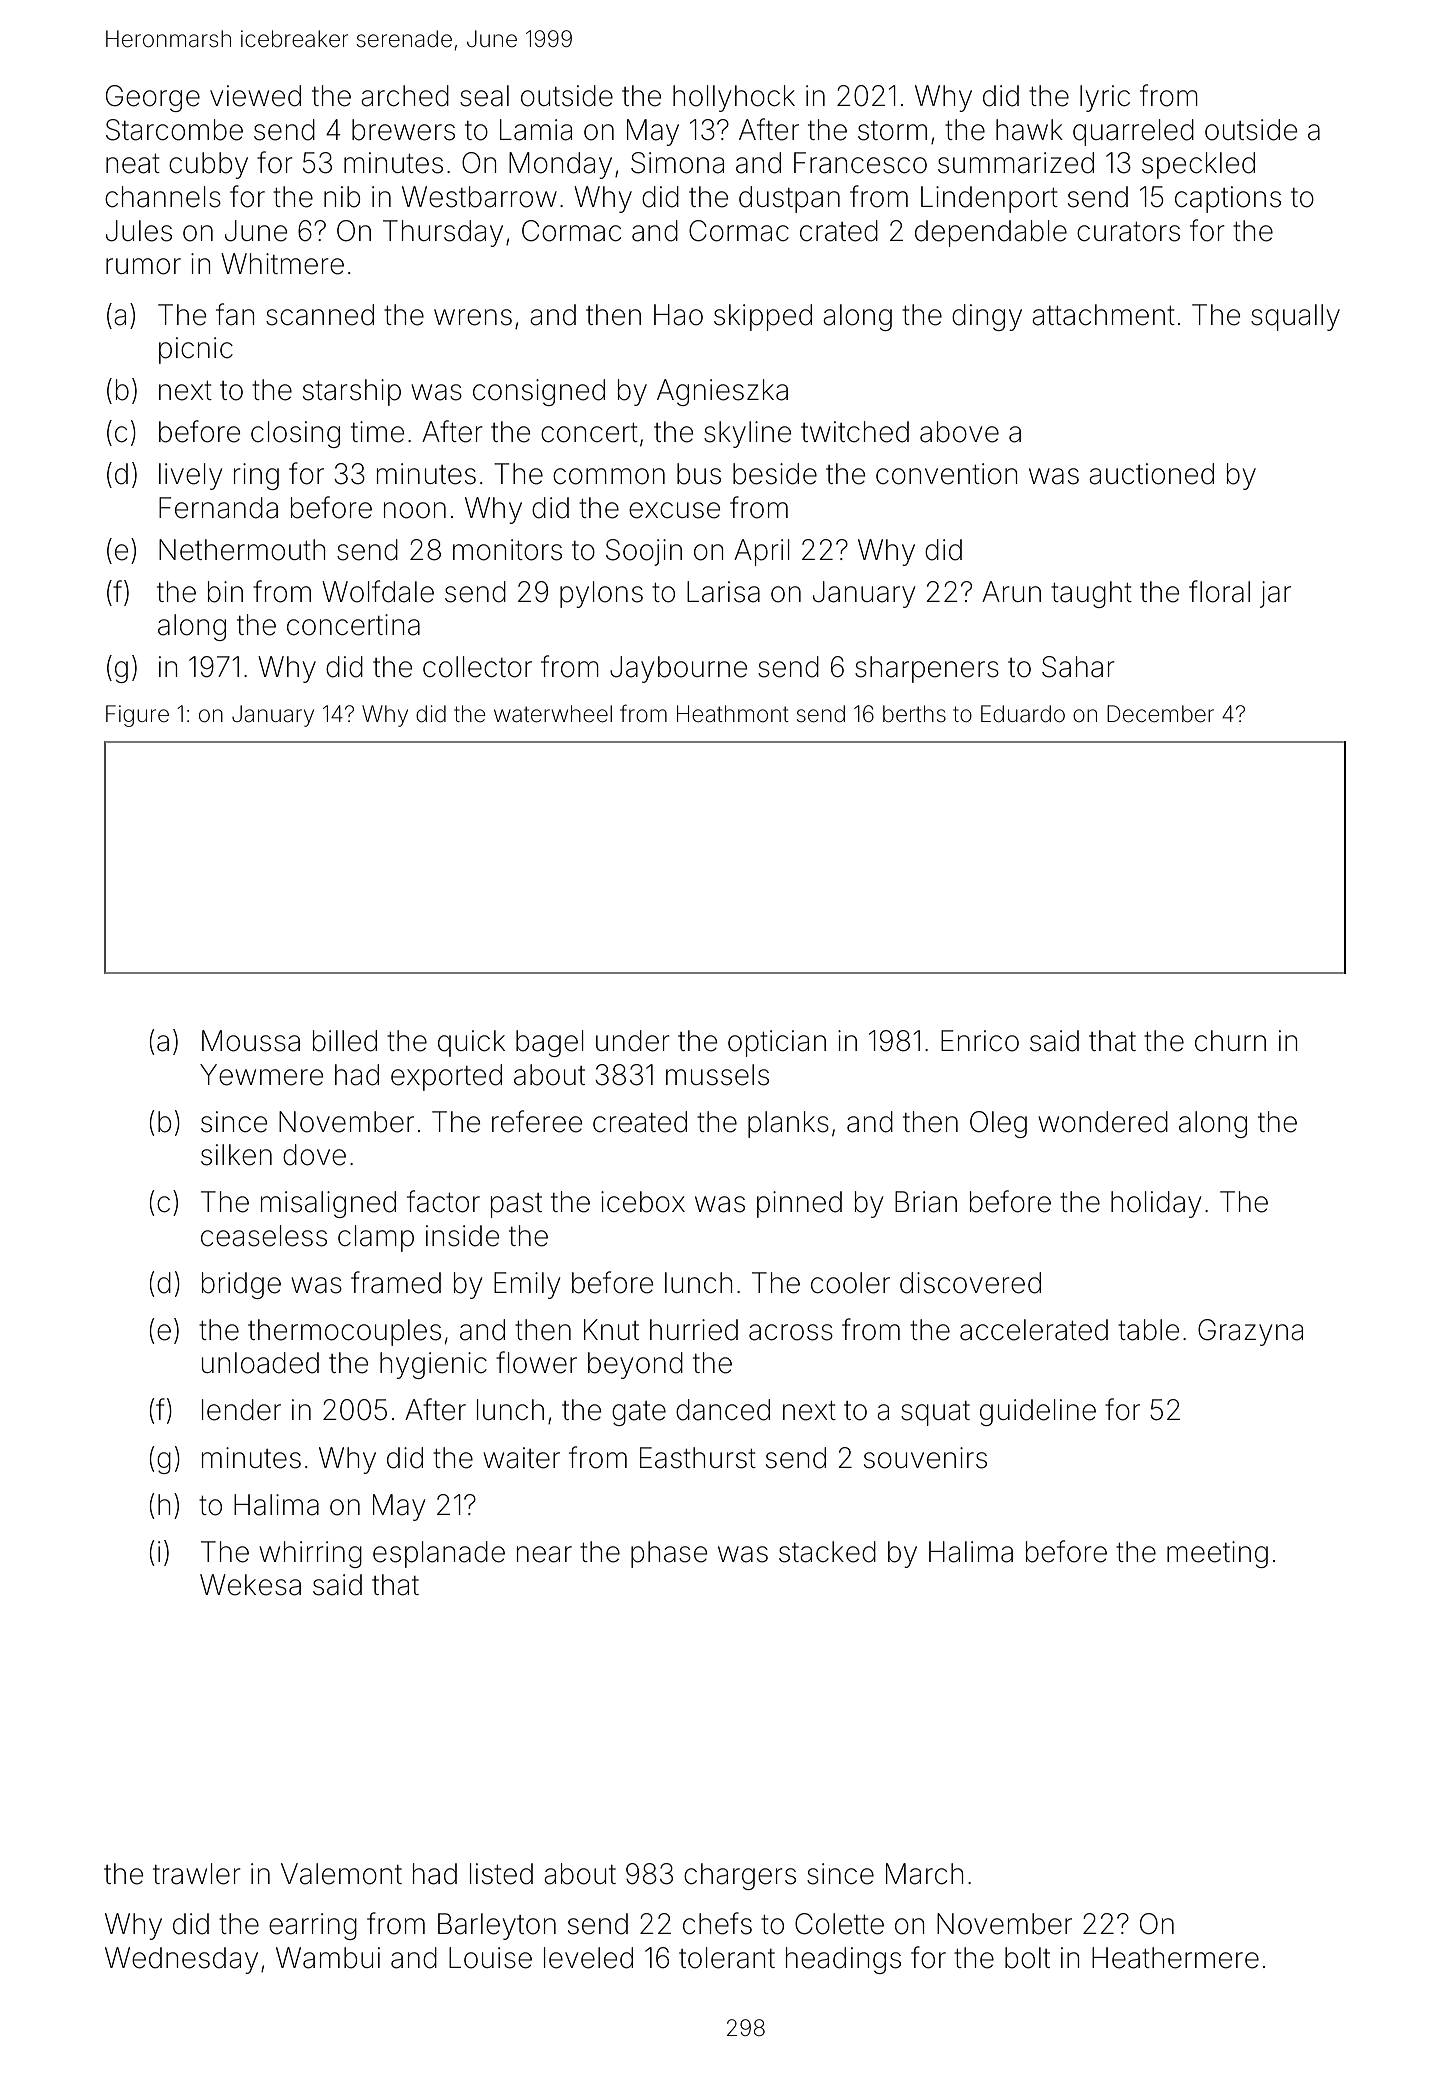 This screenshot has width=1450, height=2100. What do you see at coordinates (1105, 98) in the screenshot?
I see `lyric` at bounding box center [1105, 98].
